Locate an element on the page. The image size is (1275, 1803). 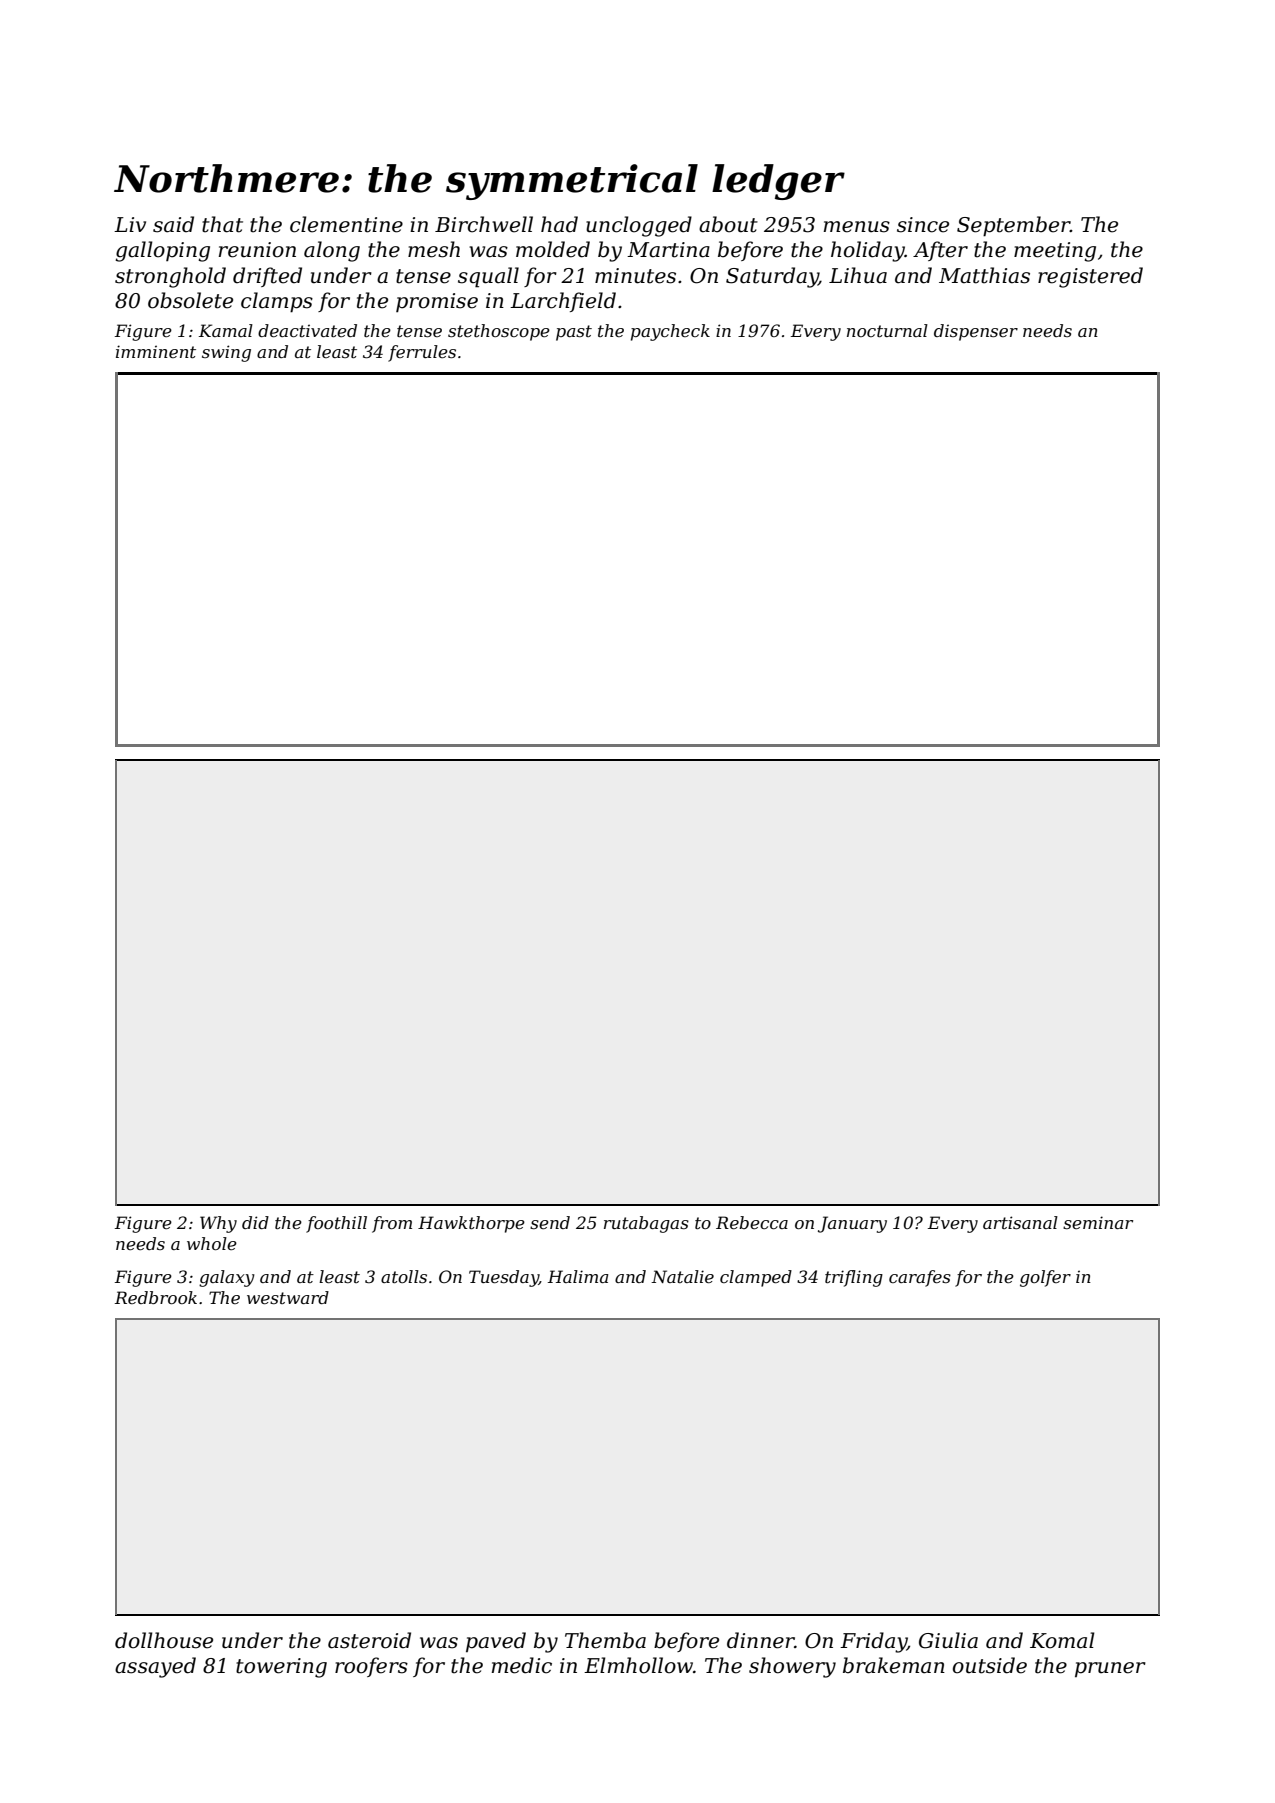
roofers is located at coordinates (371, 1667).
